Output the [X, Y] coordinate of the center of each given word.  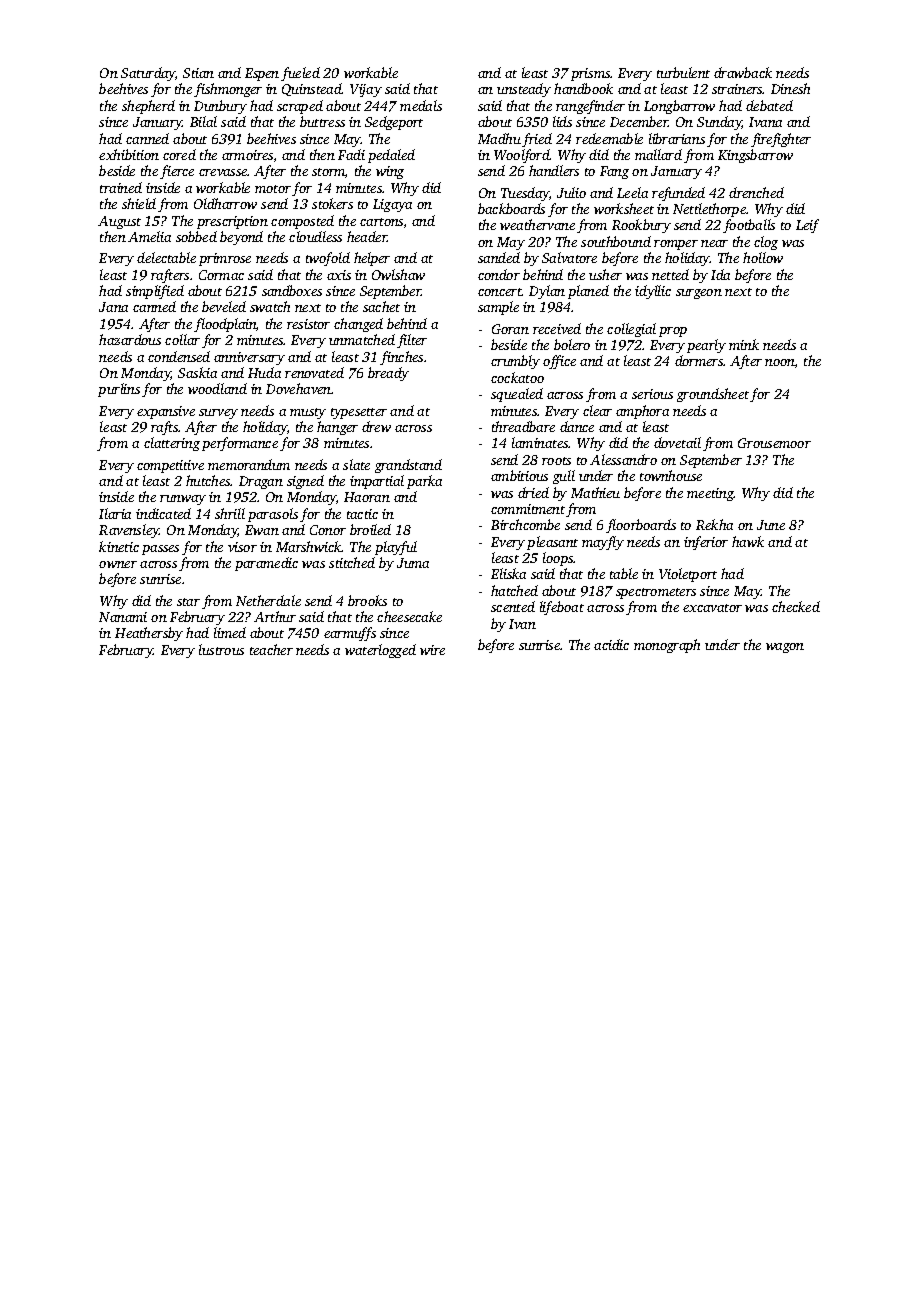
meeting [710, 494]
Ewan [262, 530]
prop [673, 332]
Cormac [221, 275]
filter [412, 341]
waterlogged [380, 651]
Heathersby [149, 634]
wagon [785, 648]
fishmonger [228, 90]
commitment [528, 509]
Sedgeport [394, 123]
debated [769, 105]
